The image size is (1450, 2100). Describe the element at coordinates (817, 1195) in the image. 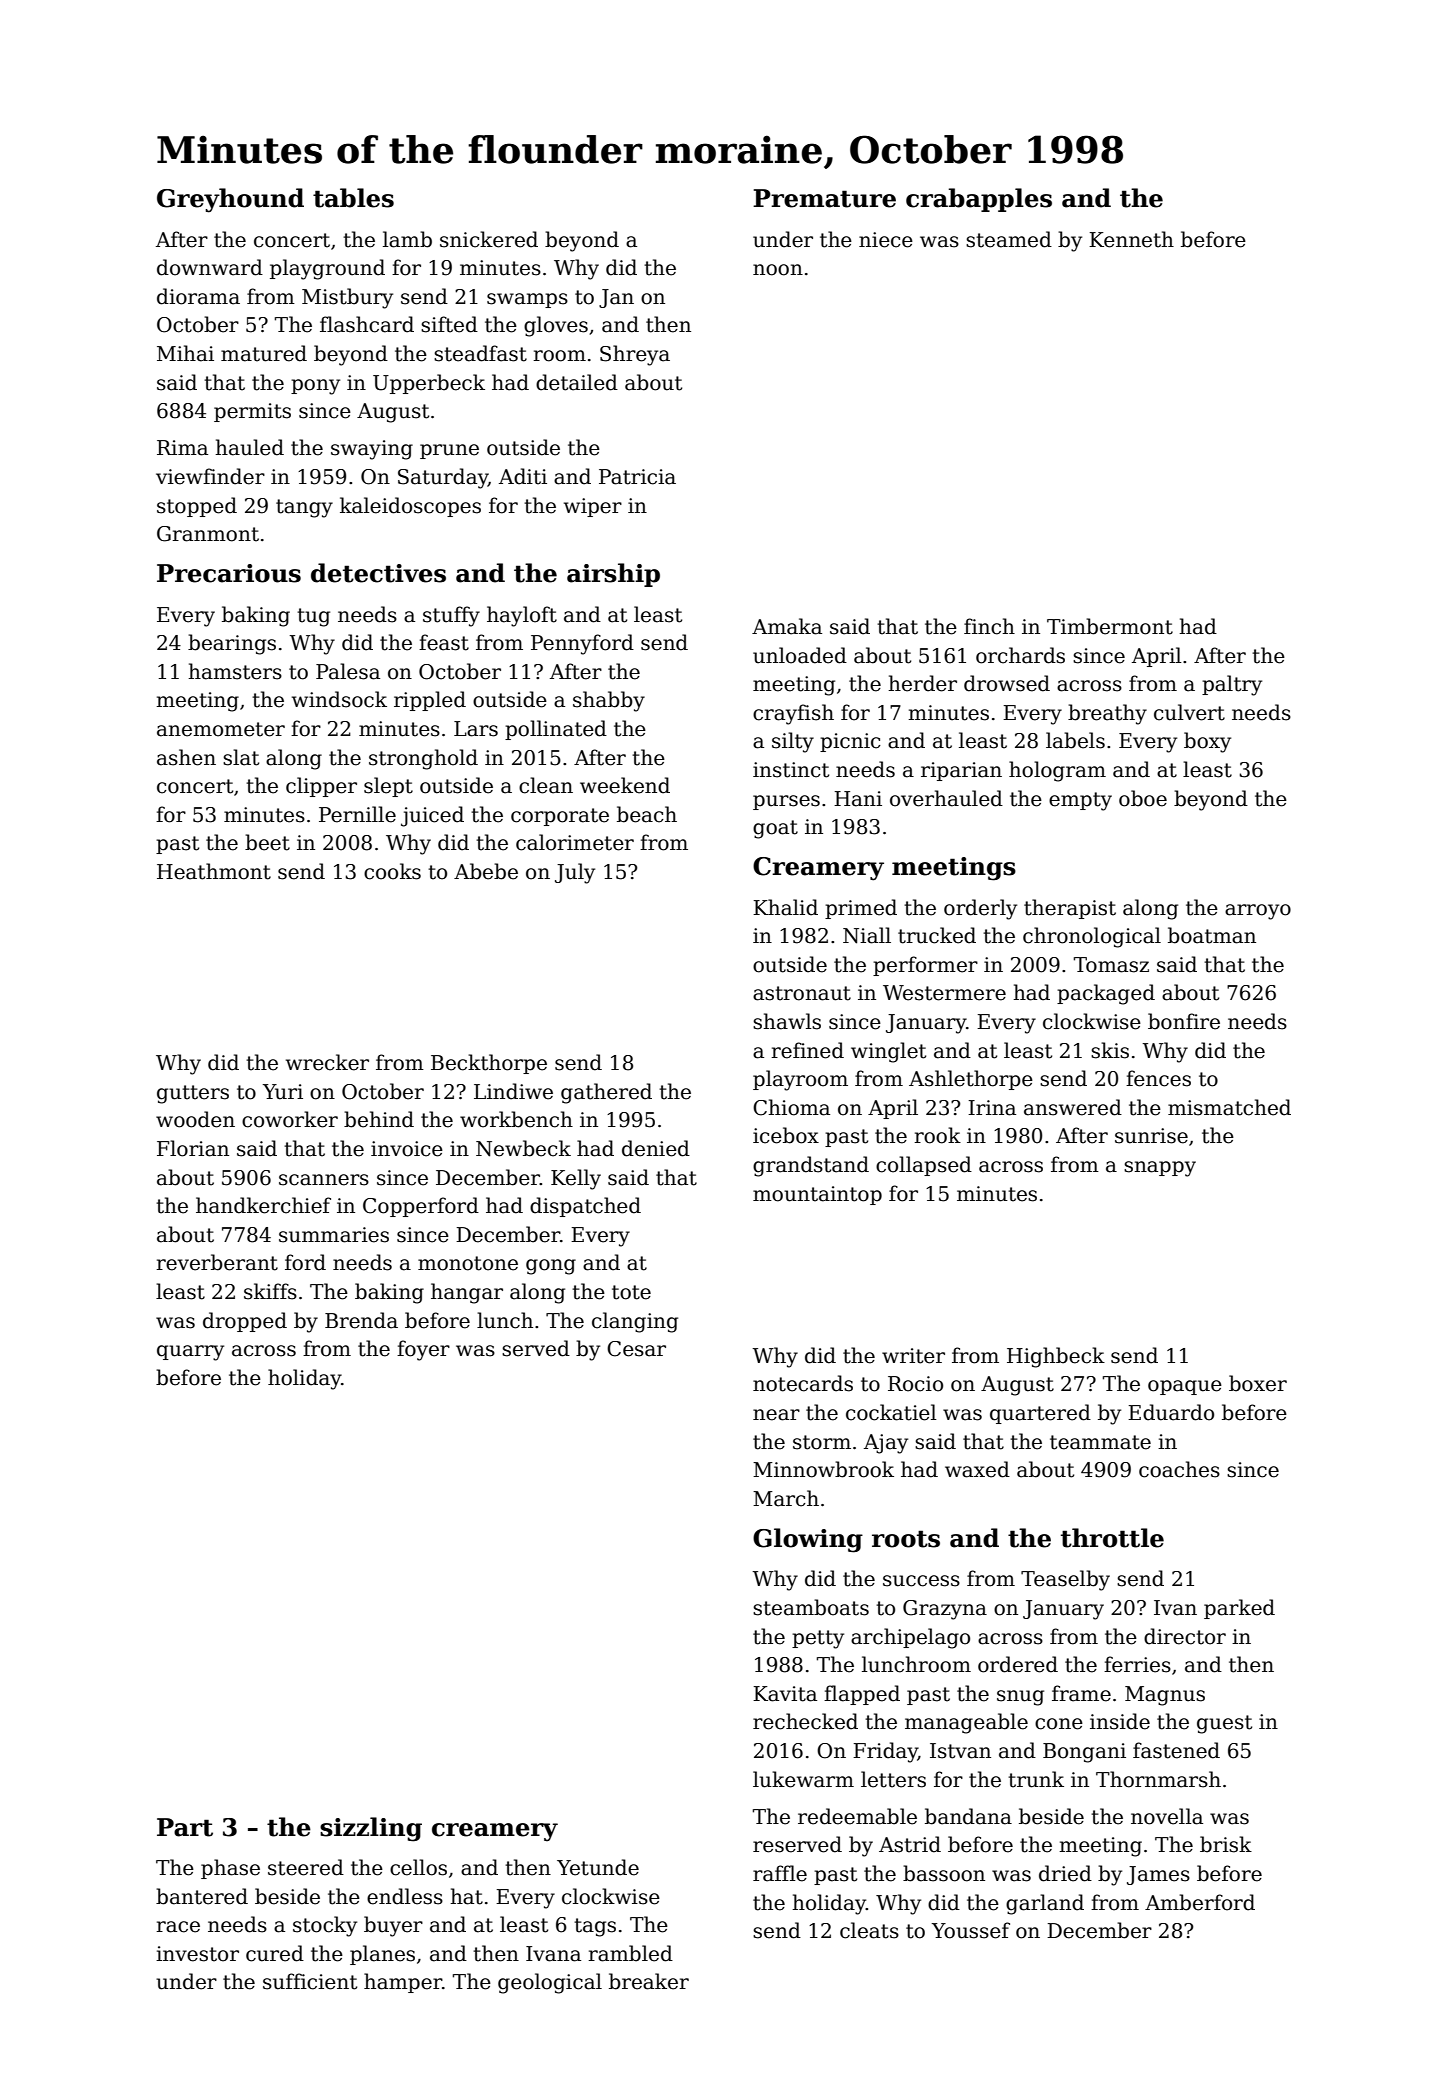

I see `mountaintop` at that location.
